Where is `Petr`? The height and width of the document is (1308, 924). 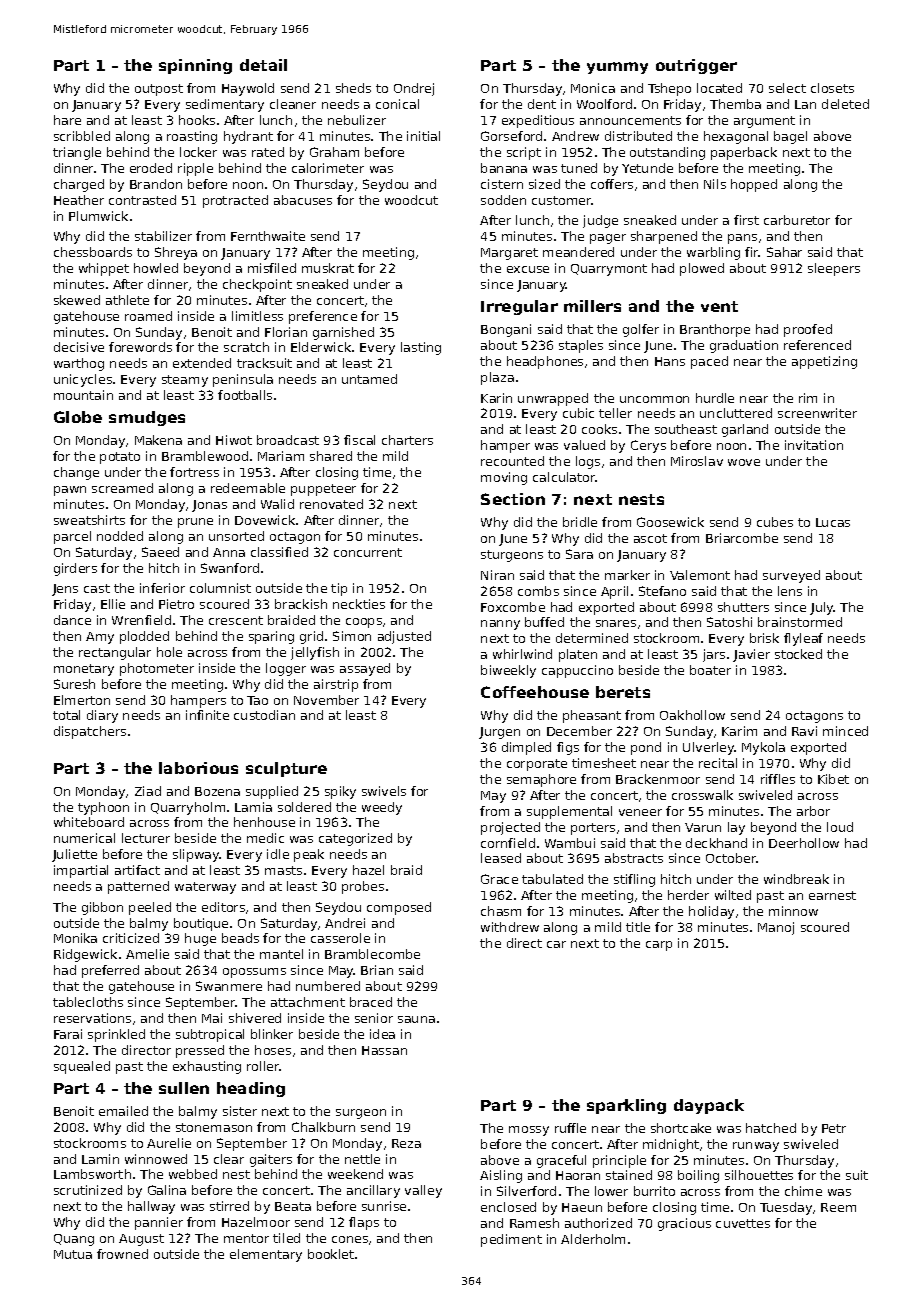 Petr is located at coordinates (834, 1128).
